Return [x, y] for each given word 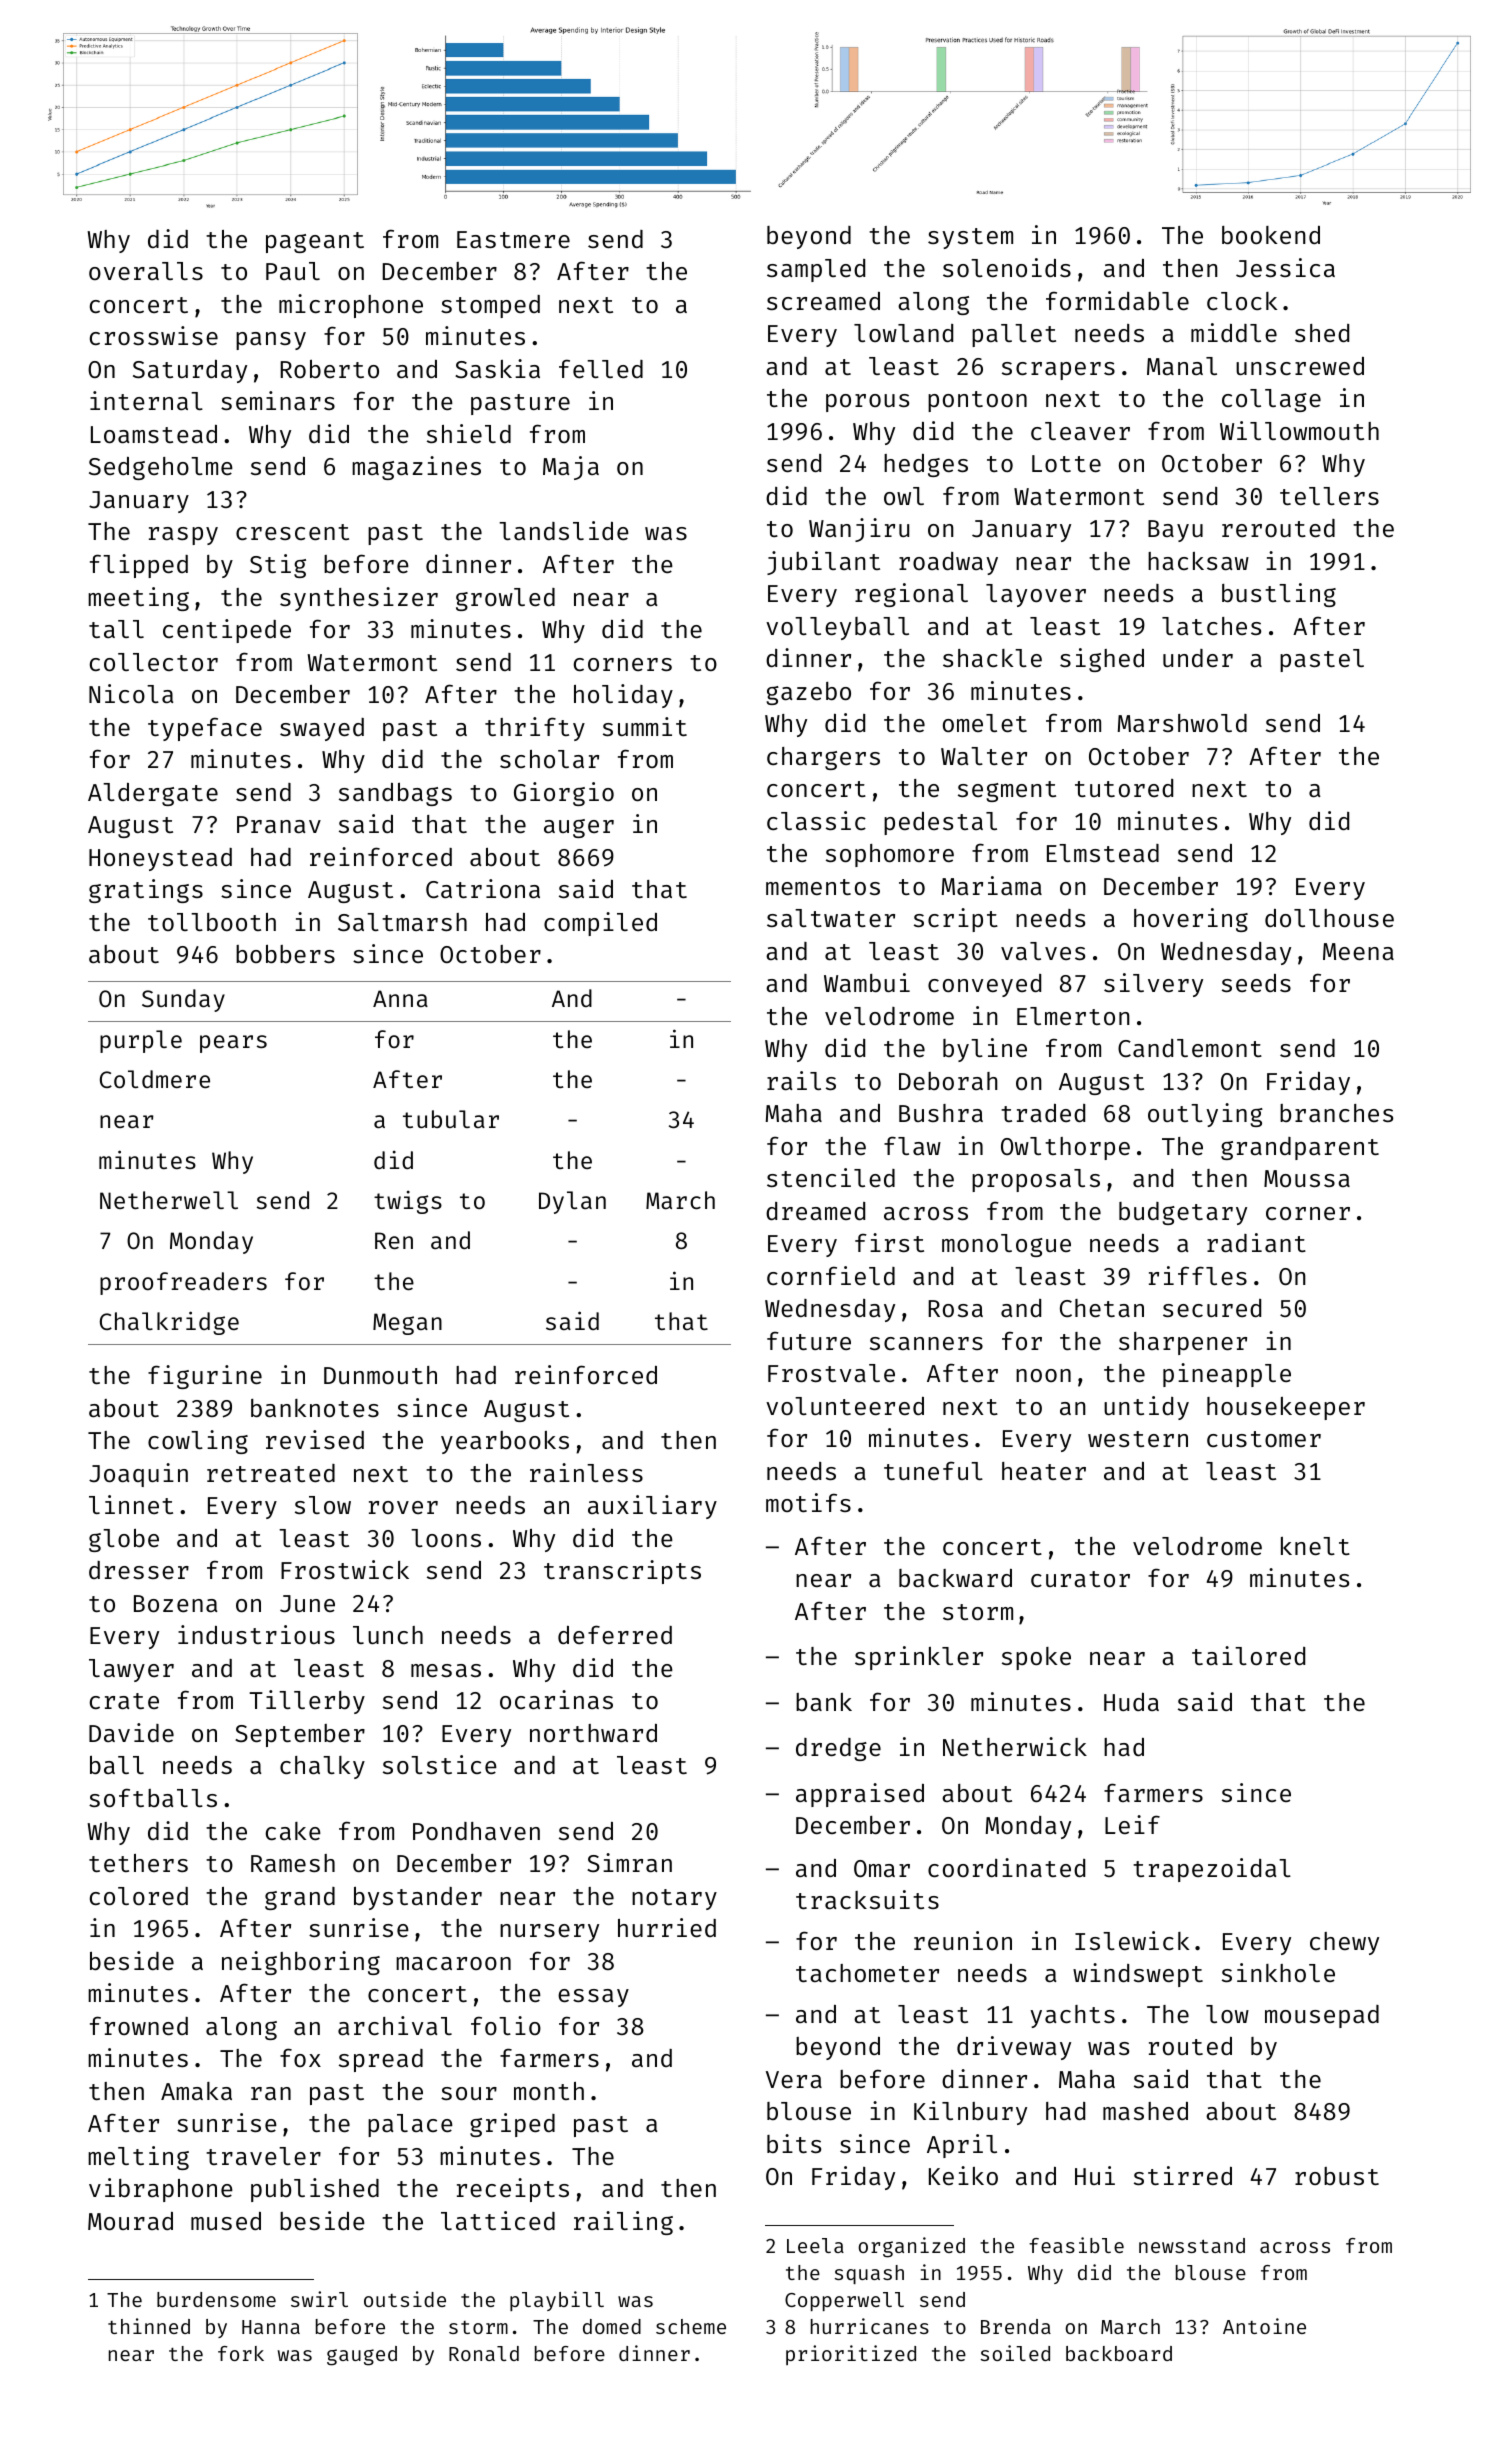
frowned [139, 2025]
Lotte [1066, 463]
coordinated [1006, 1867]
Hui [1095, 2175]
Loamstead [154, 434]
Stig [278, 566]
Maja [571, 468]
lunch [388, 1635]
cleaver [1080, 431]
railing [623, 2223]
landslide [564, 530]
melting [138, 2158]
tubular [451, 1119]
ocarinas [556, 1699]
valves [1043, 951]
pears [233, 1044]
